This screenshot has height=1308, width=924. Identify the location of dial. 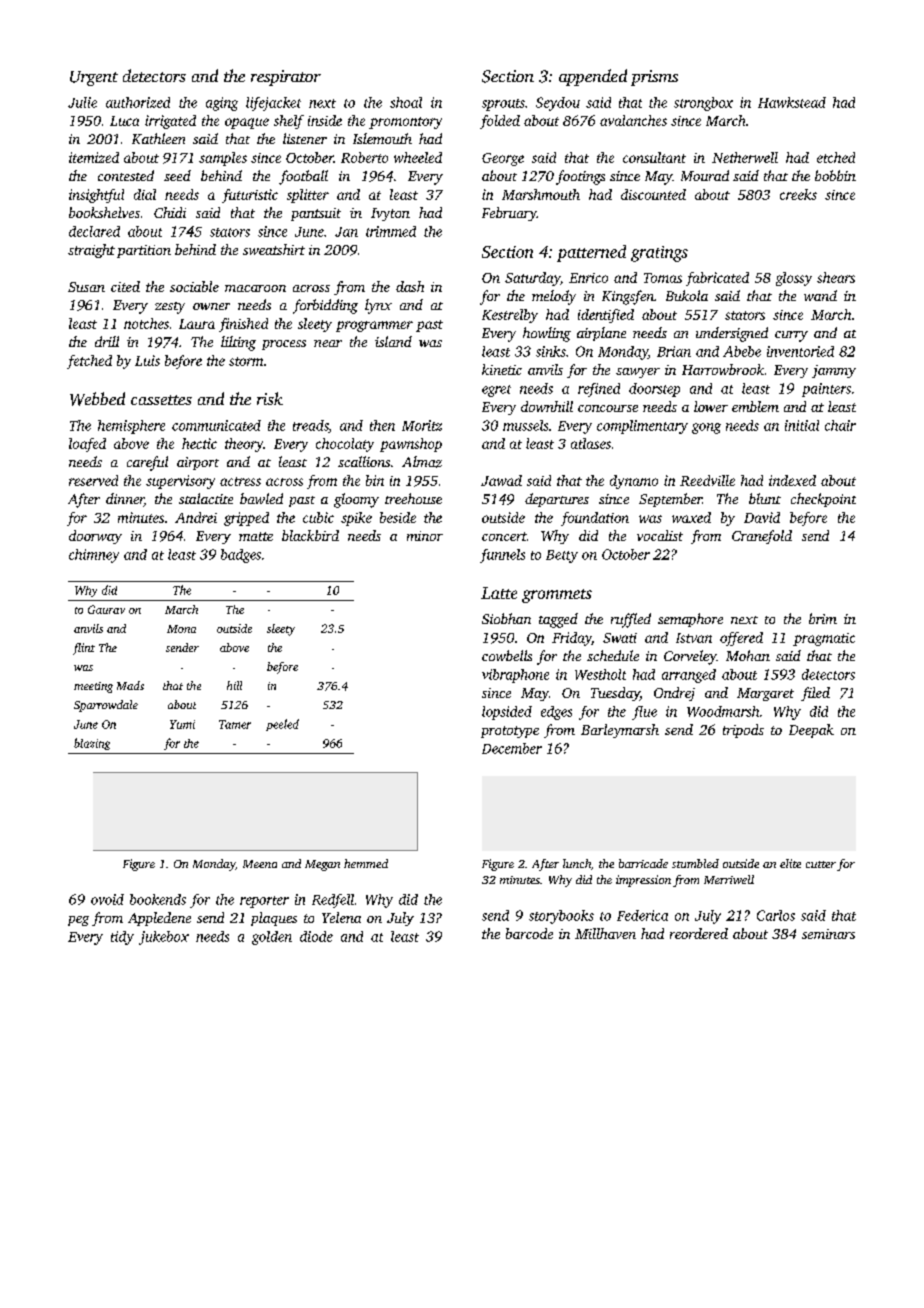
(145, 194).
